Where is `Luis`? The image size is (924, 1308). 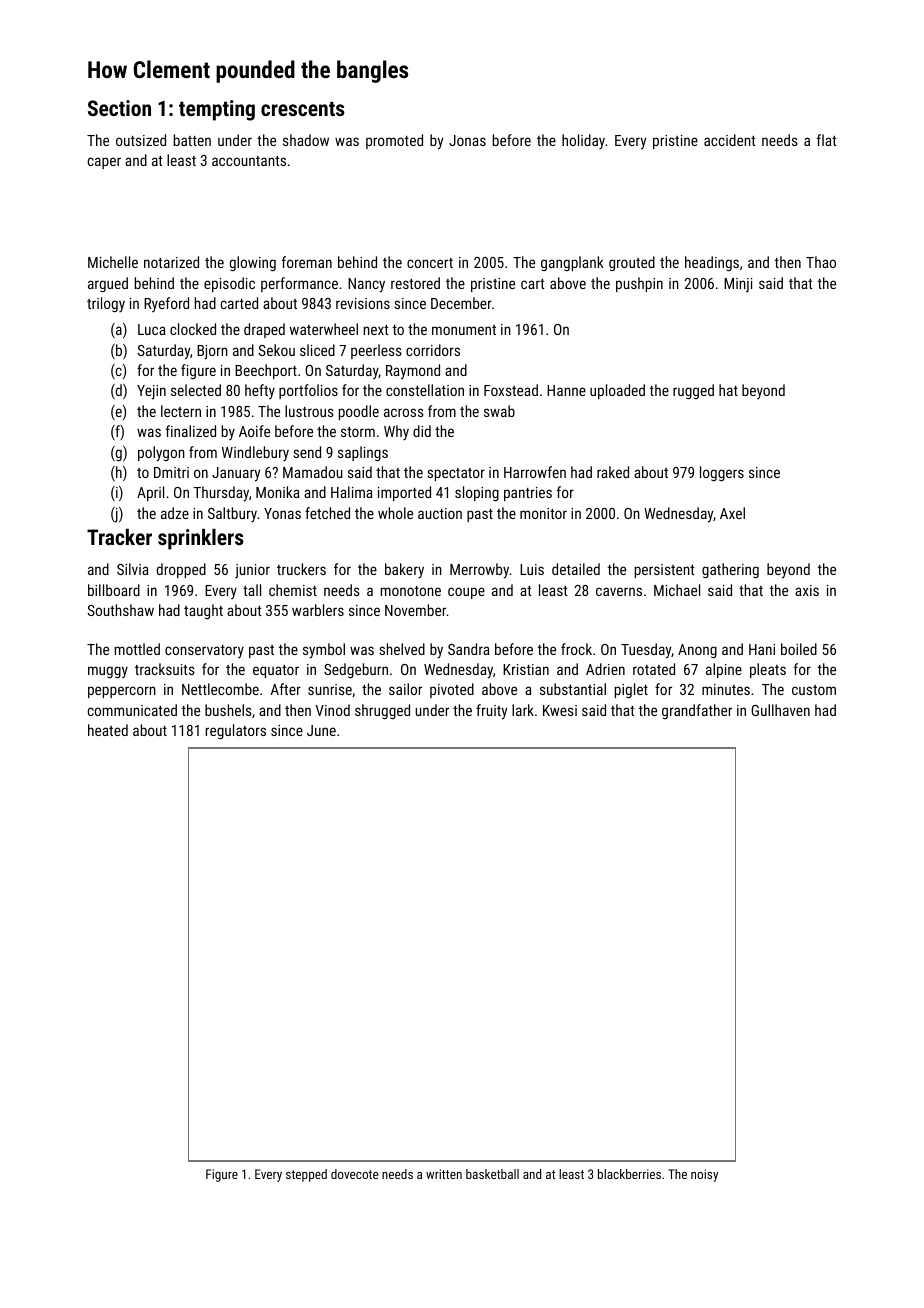
Luis is located at coordinates (532, 569).
